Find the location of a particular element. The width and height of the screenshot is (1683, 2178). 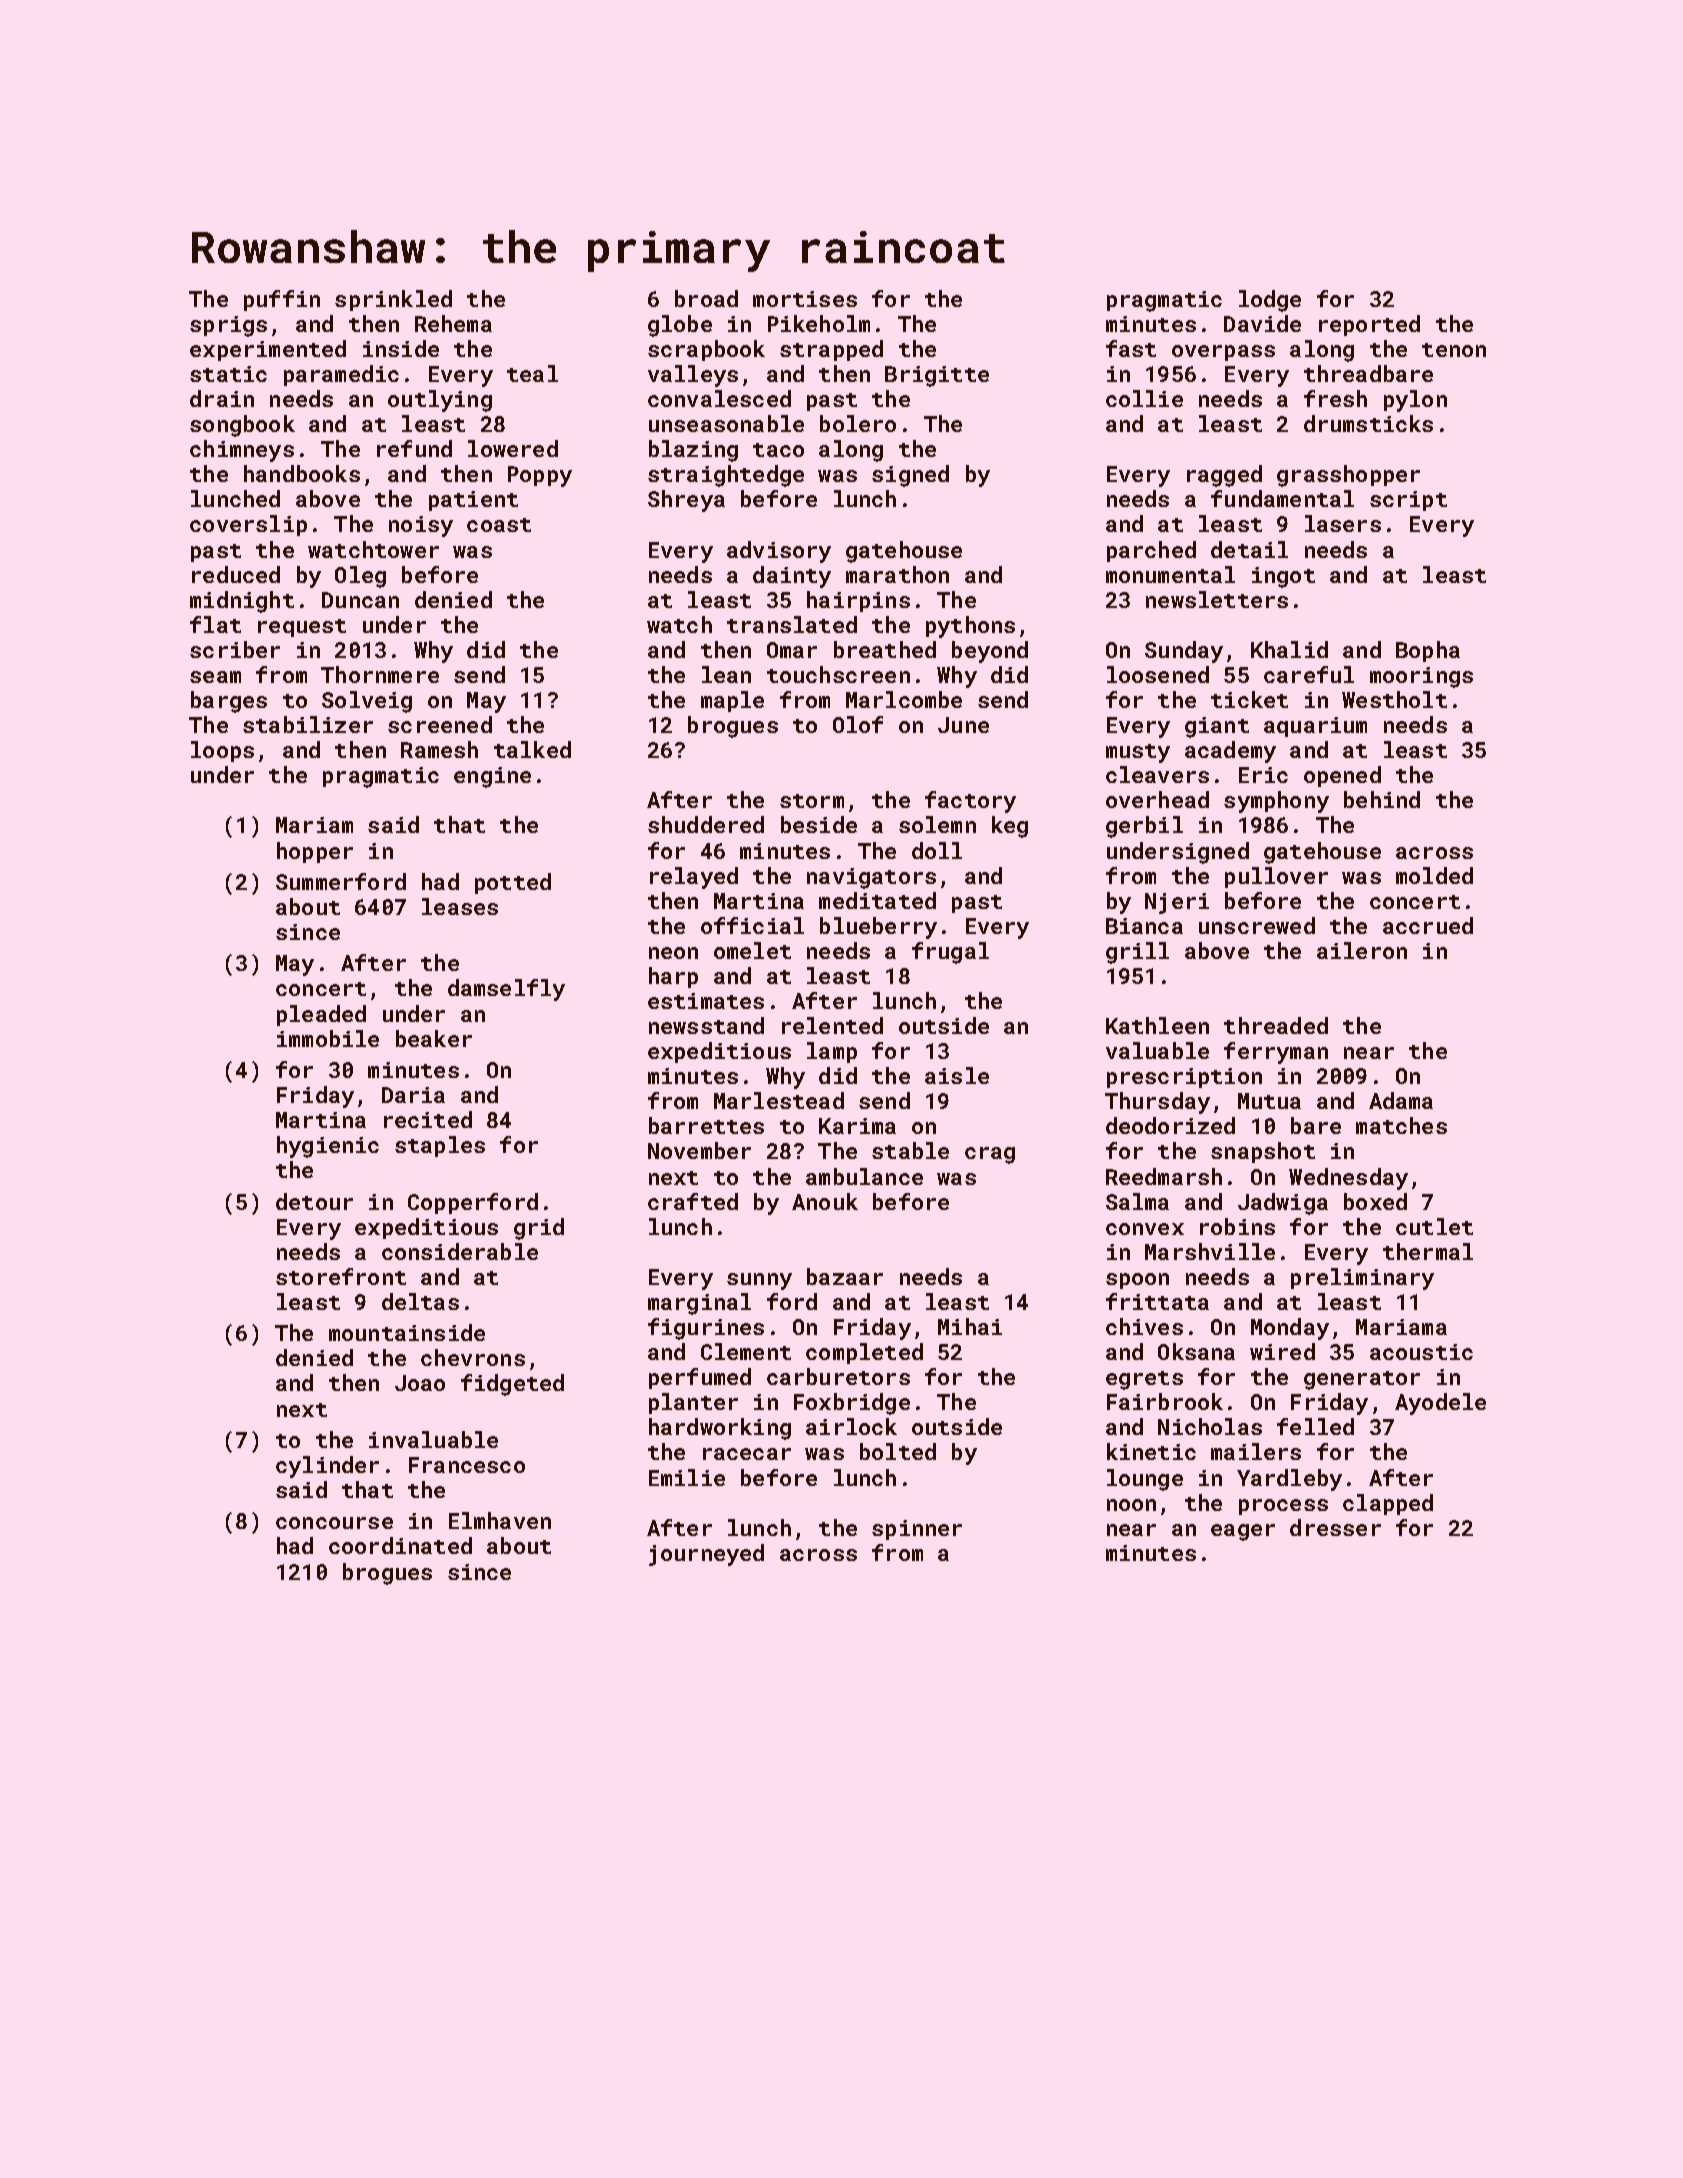

neon is located at coordinates (673, 953).
